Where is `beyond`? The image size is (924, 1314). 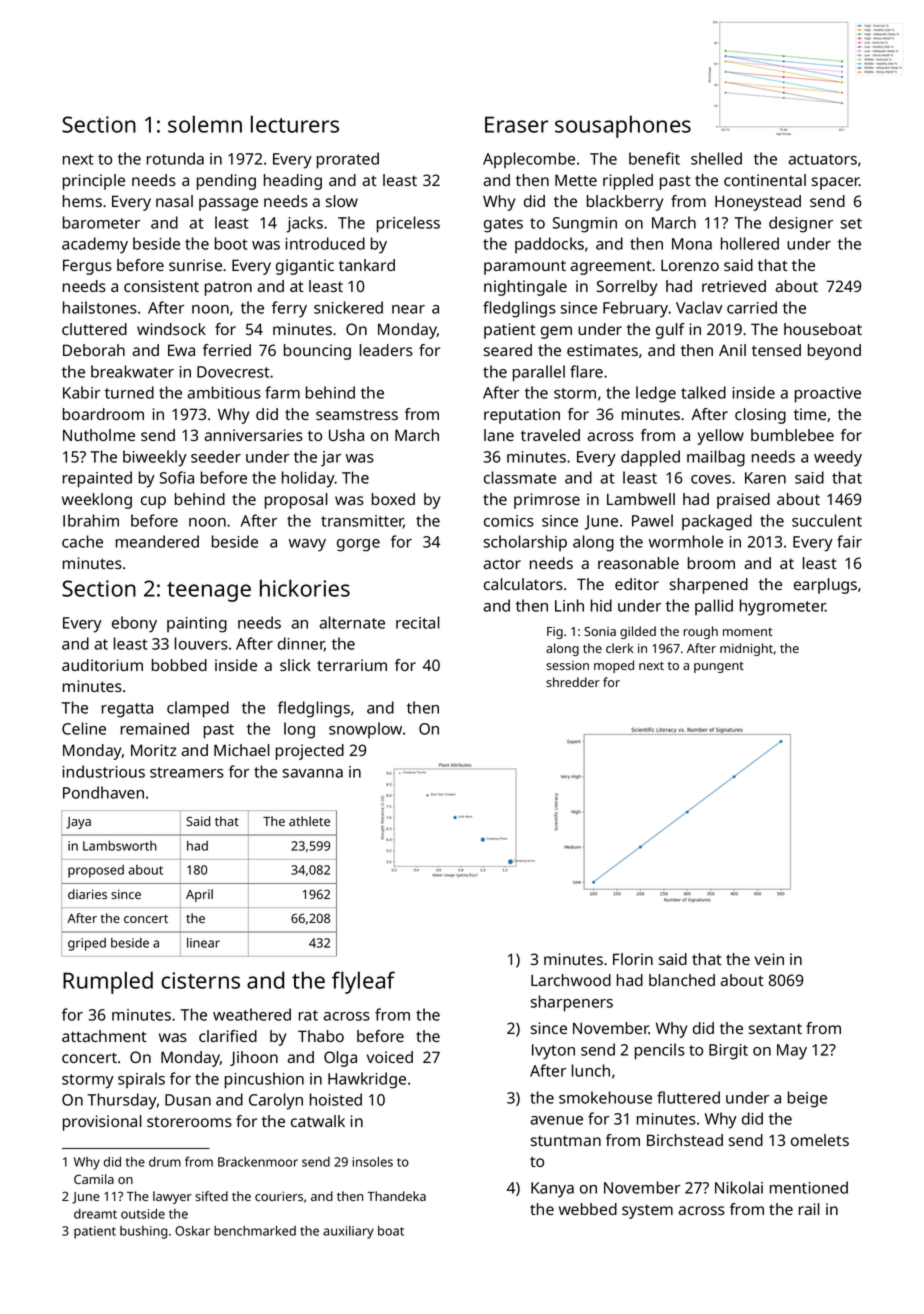
beyond is located at coordinates (834, 352).
